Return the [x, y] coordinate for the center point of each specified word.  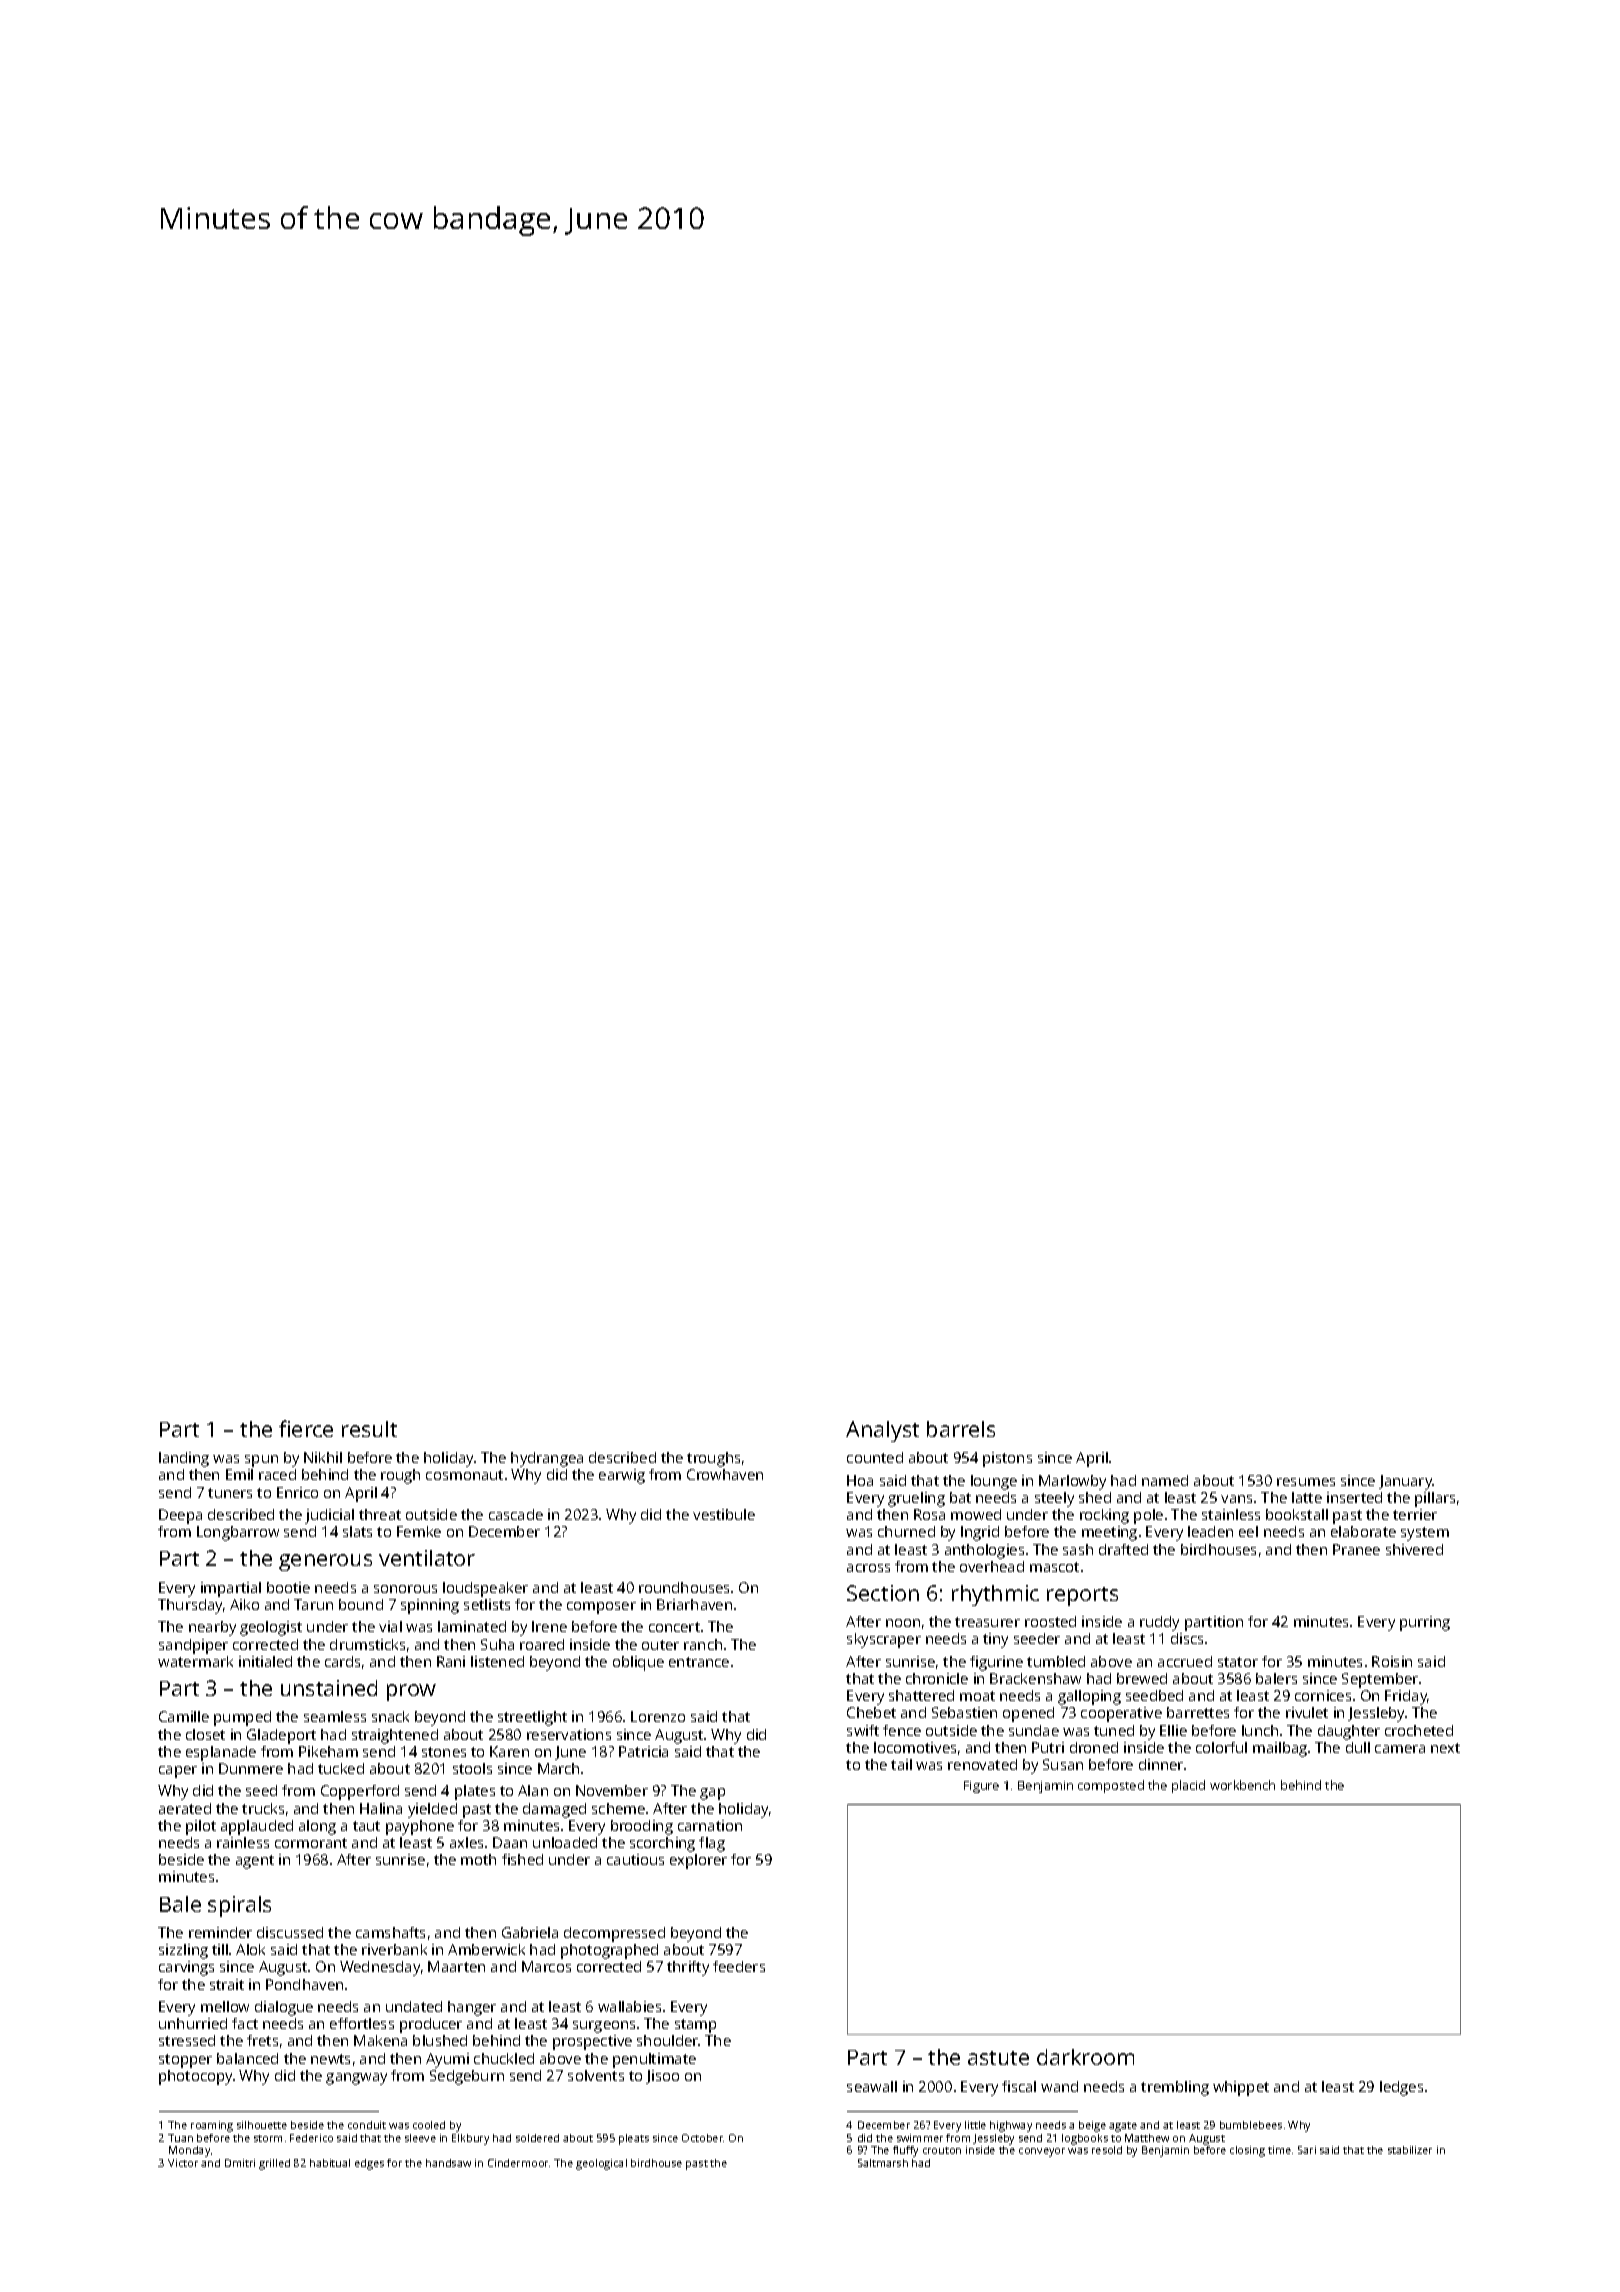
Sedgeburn [467, 2077]
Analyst [882, 1431]
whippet [1241, 2088]
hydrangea [547, 1459]
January [1406, 1482]
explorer [698, 1861]
